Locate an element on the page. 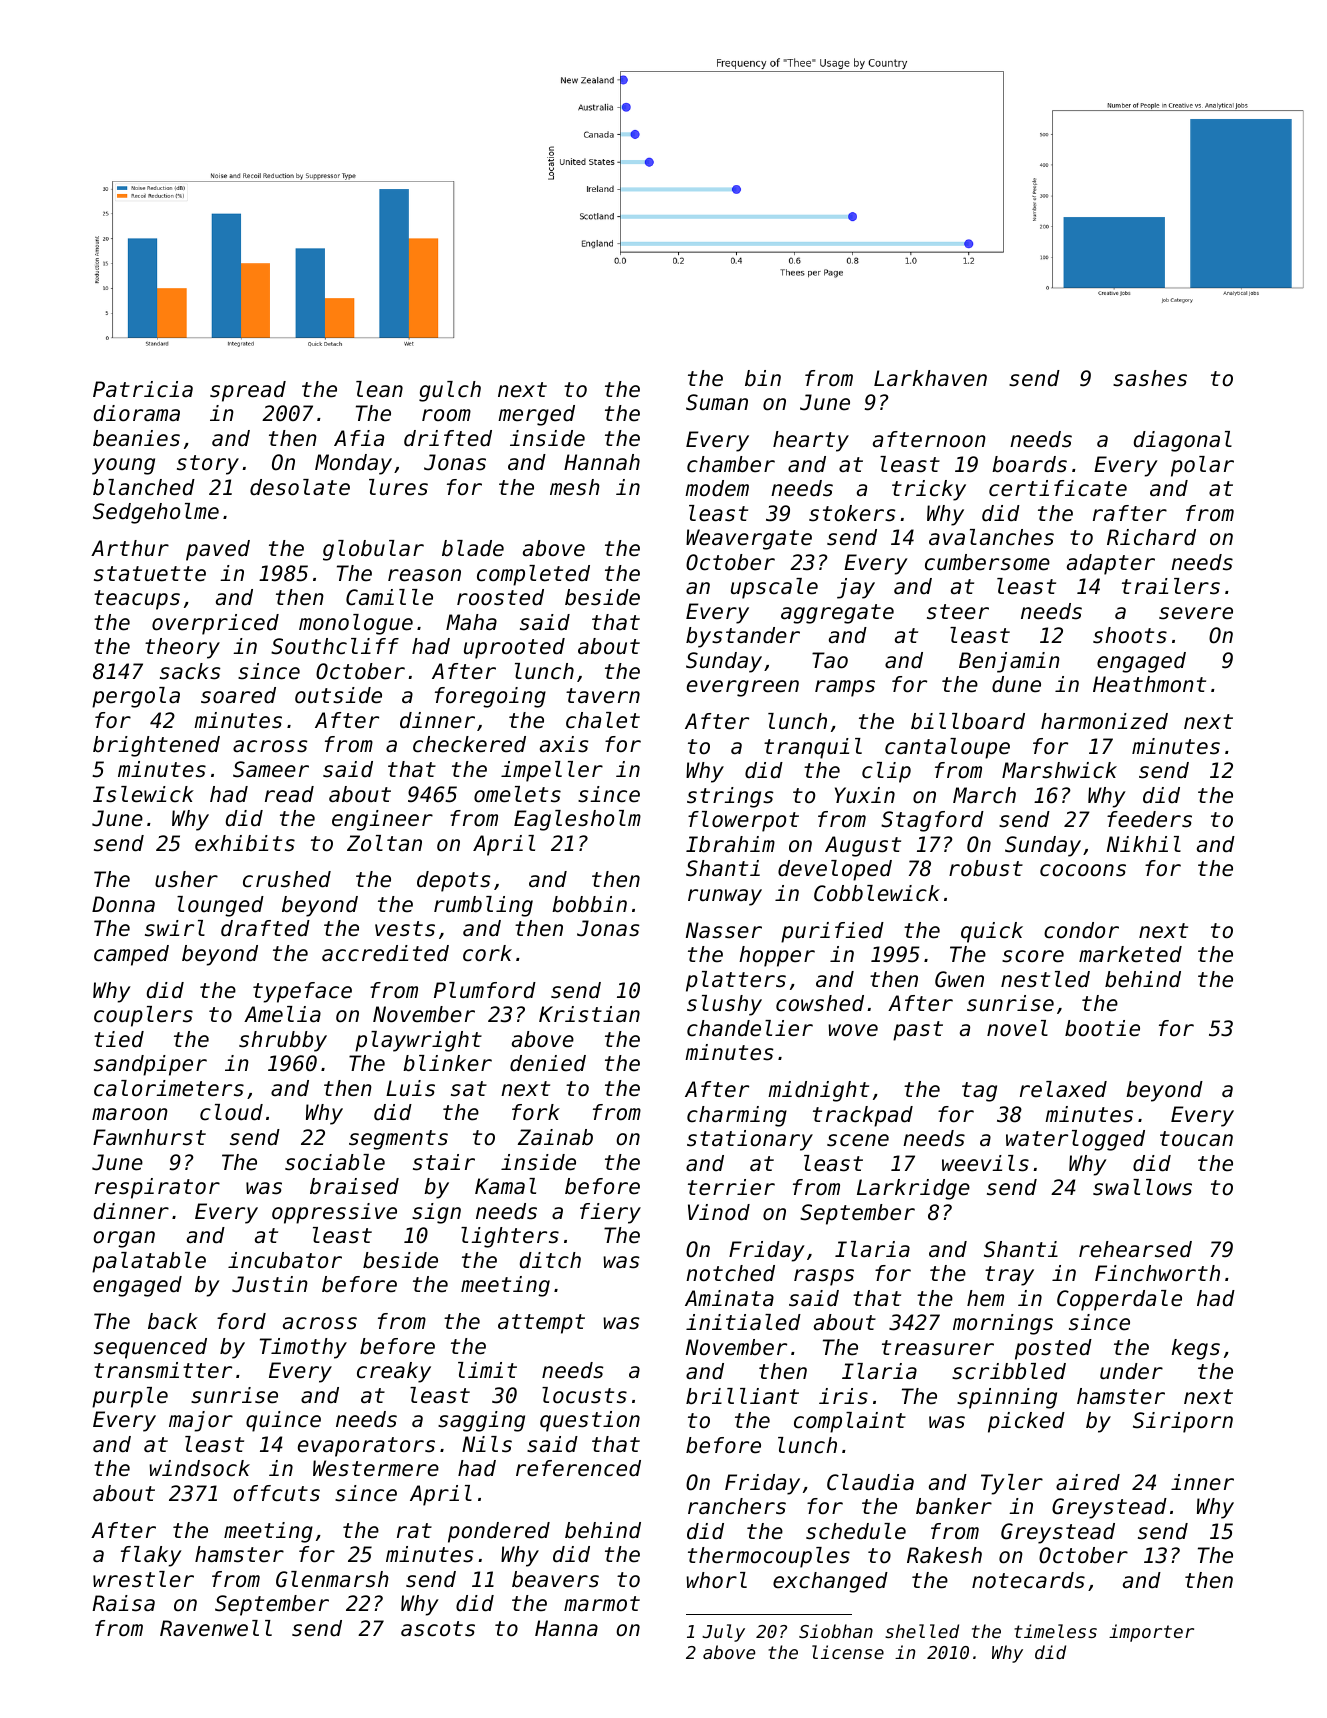 The image size is (1327, 1718). rehearsed is located at coordinates (1135, 1249).
